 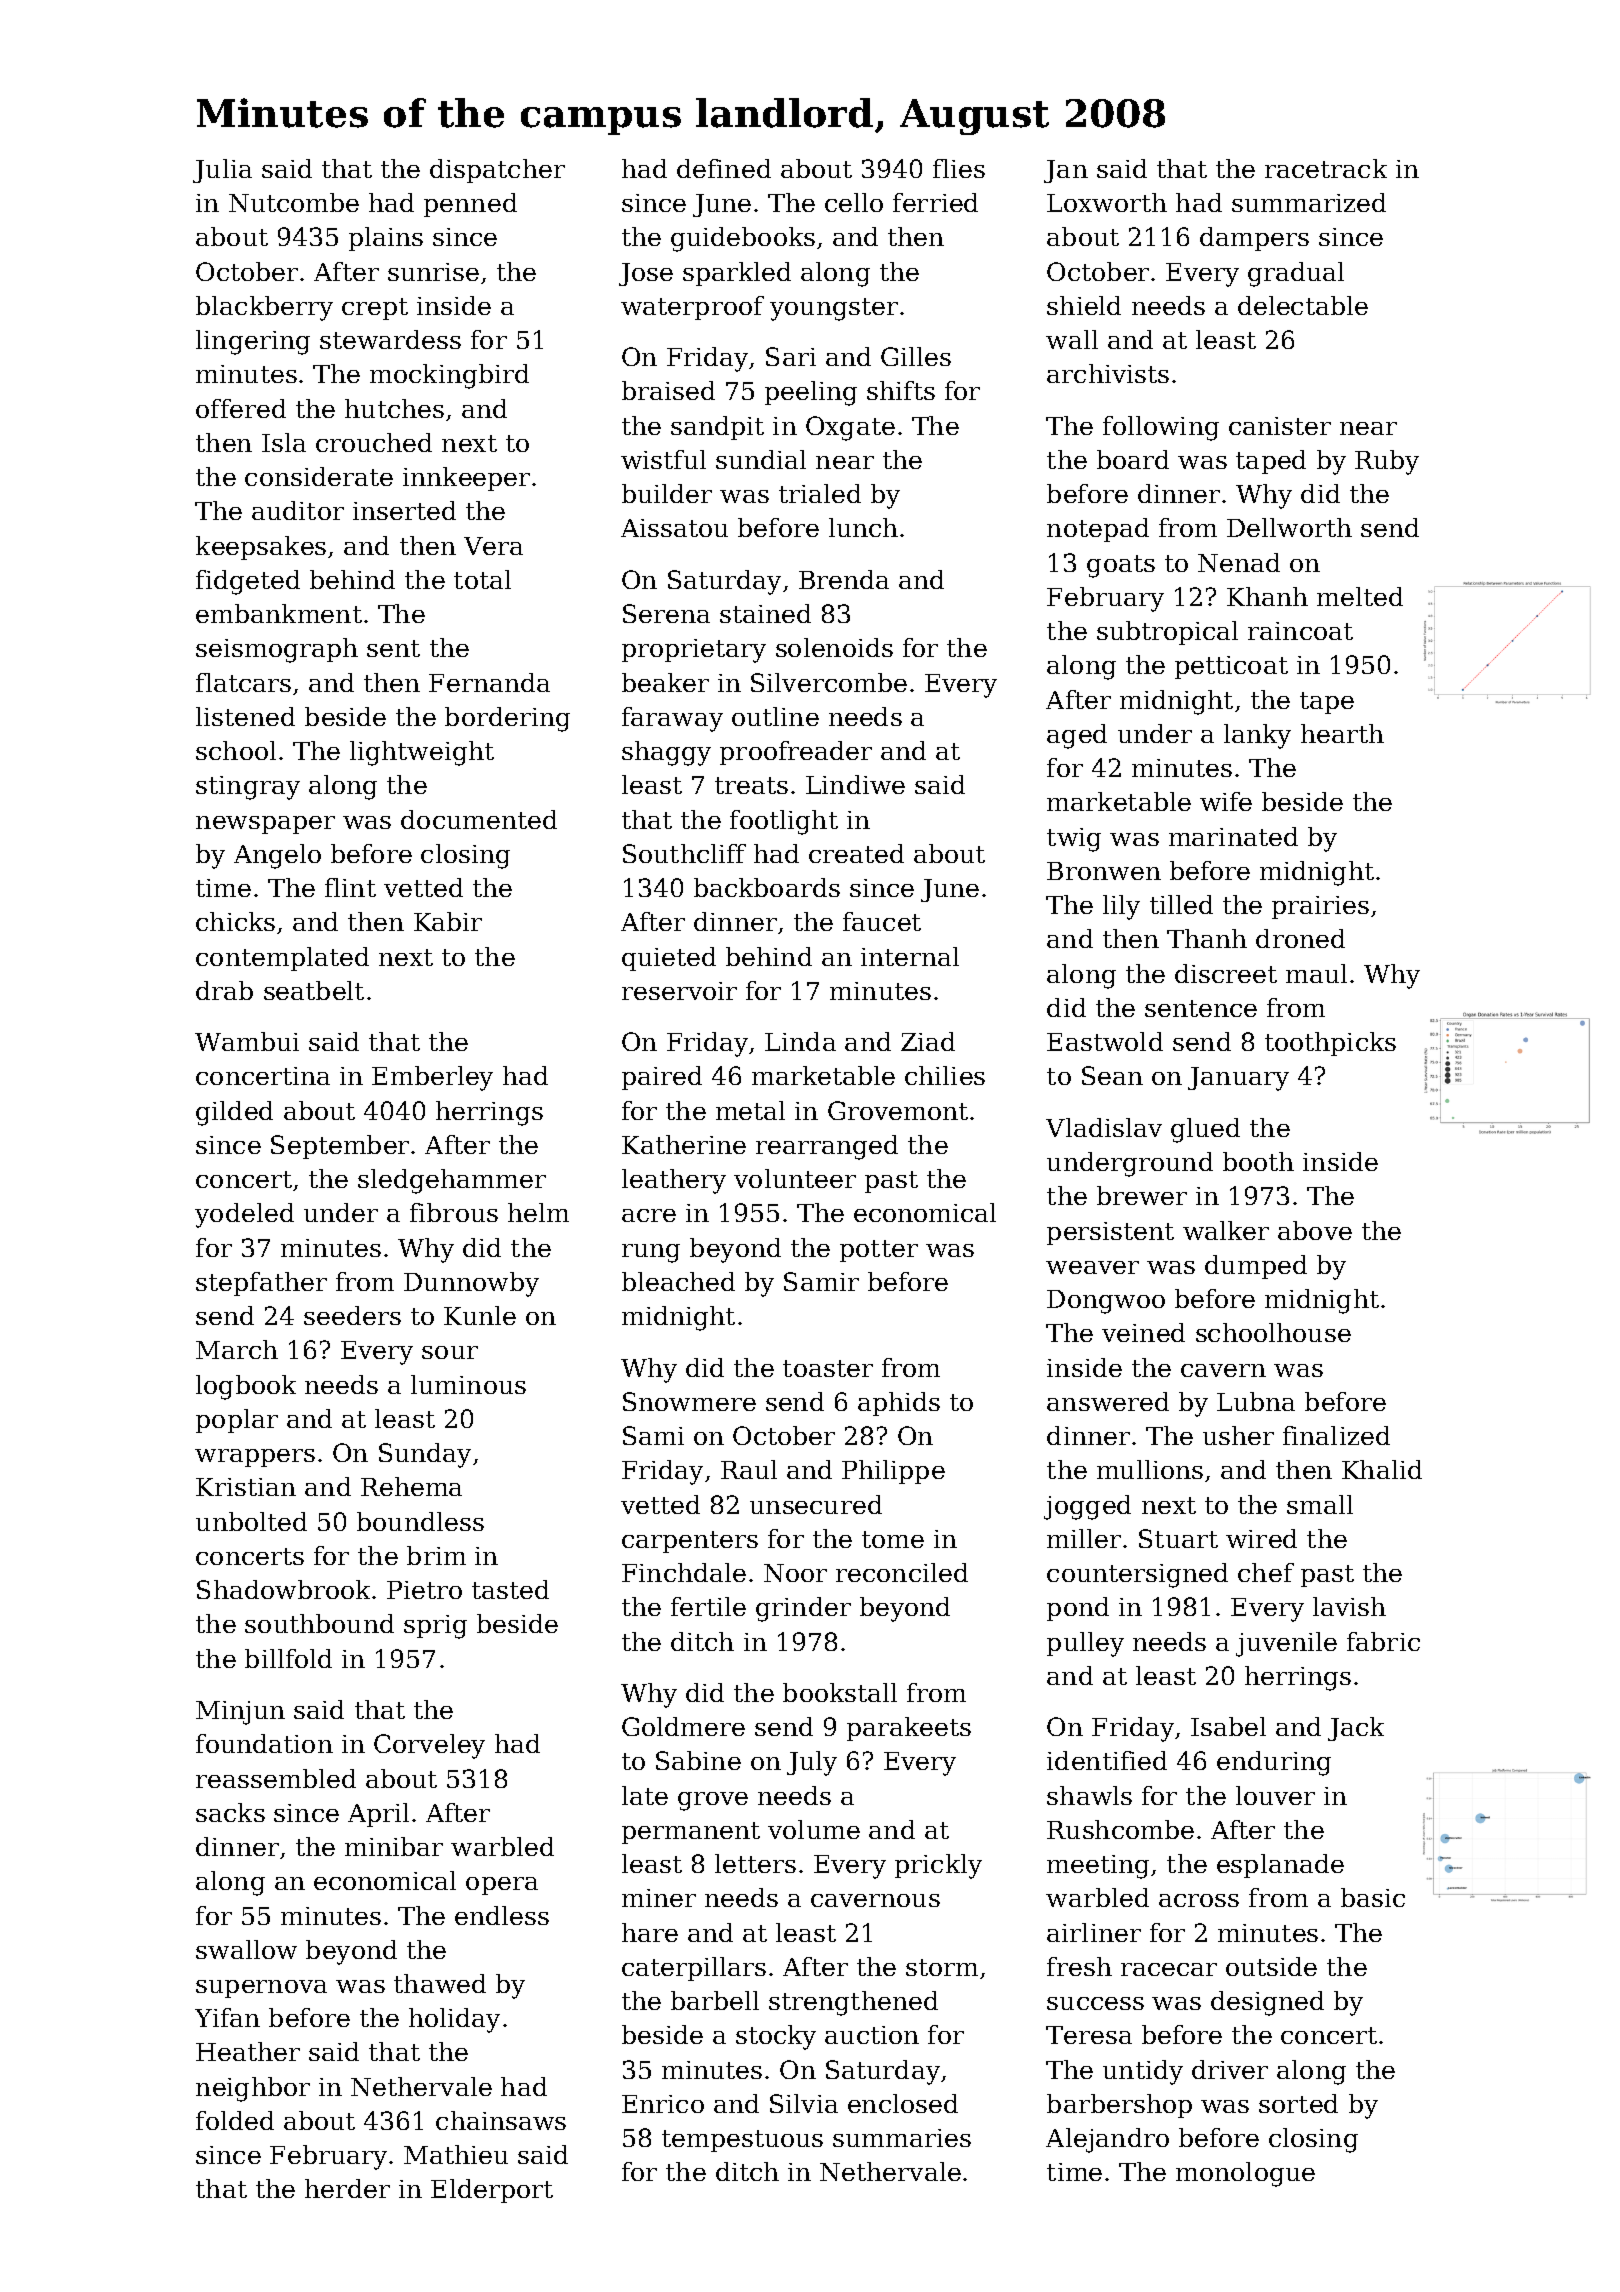 I want to click on chef, so click(x=1266, y=1572).
